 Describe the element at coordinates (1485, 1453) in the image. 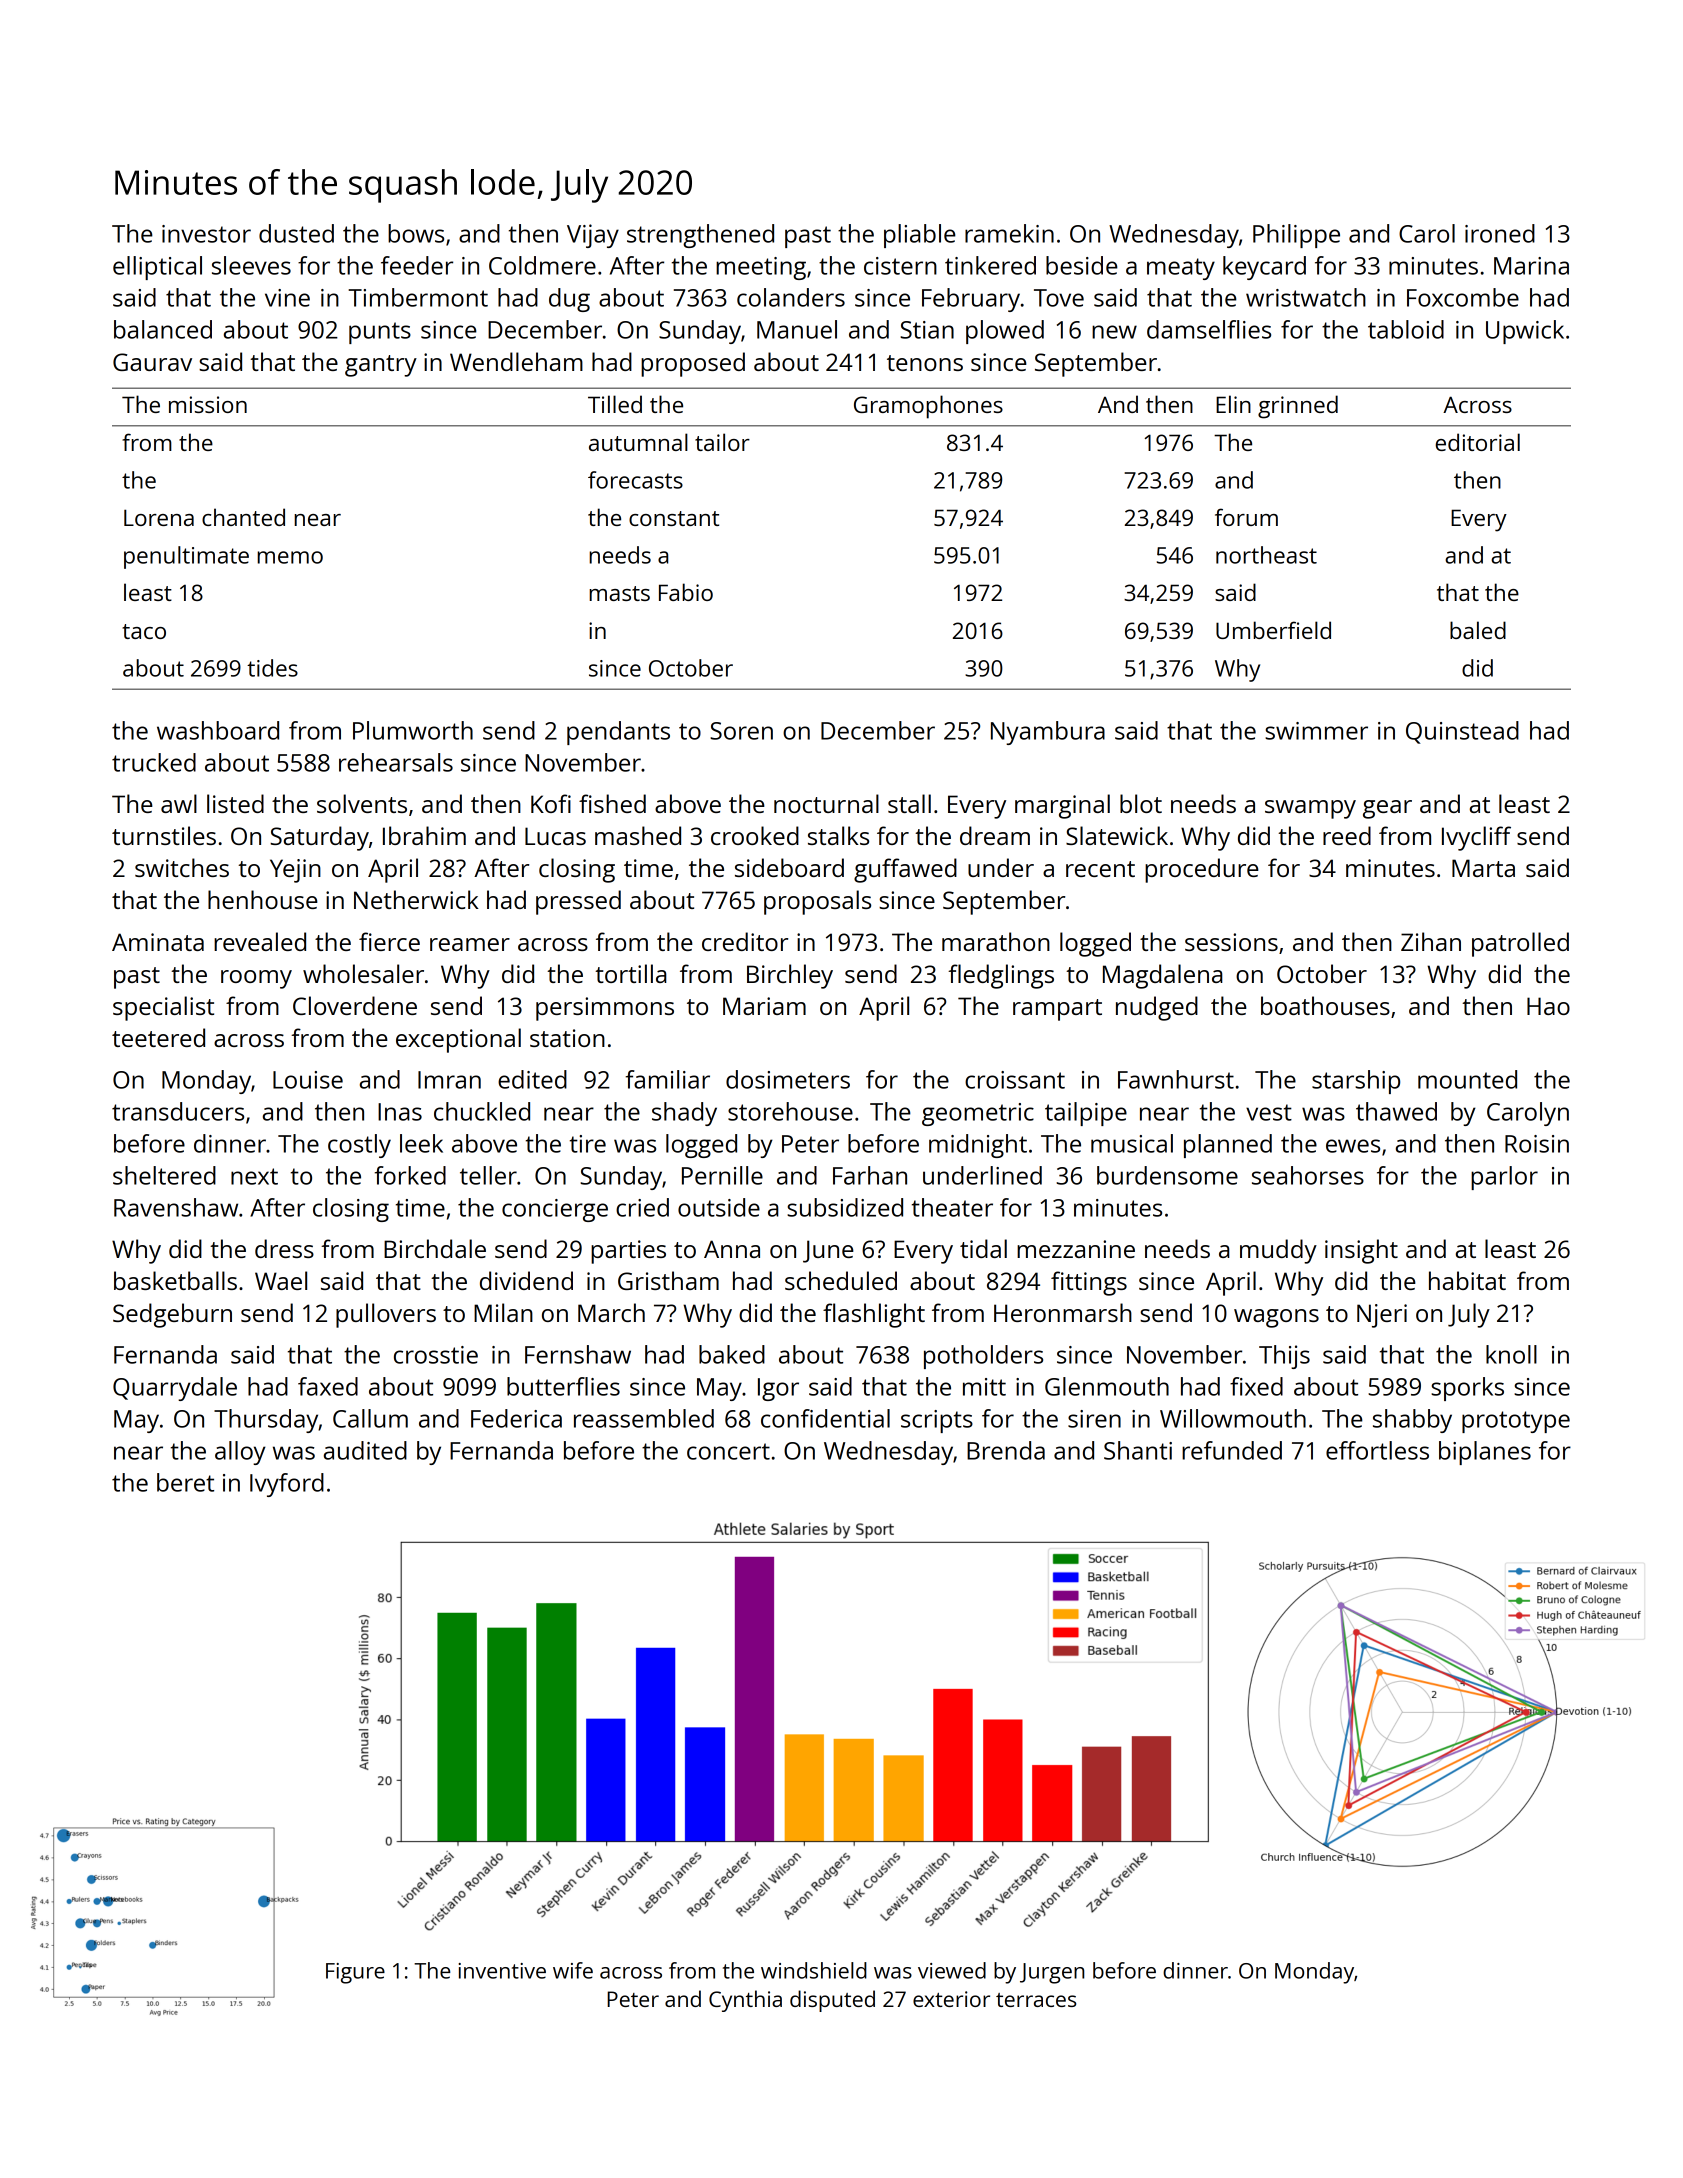

I see `biplanes` at that location.
